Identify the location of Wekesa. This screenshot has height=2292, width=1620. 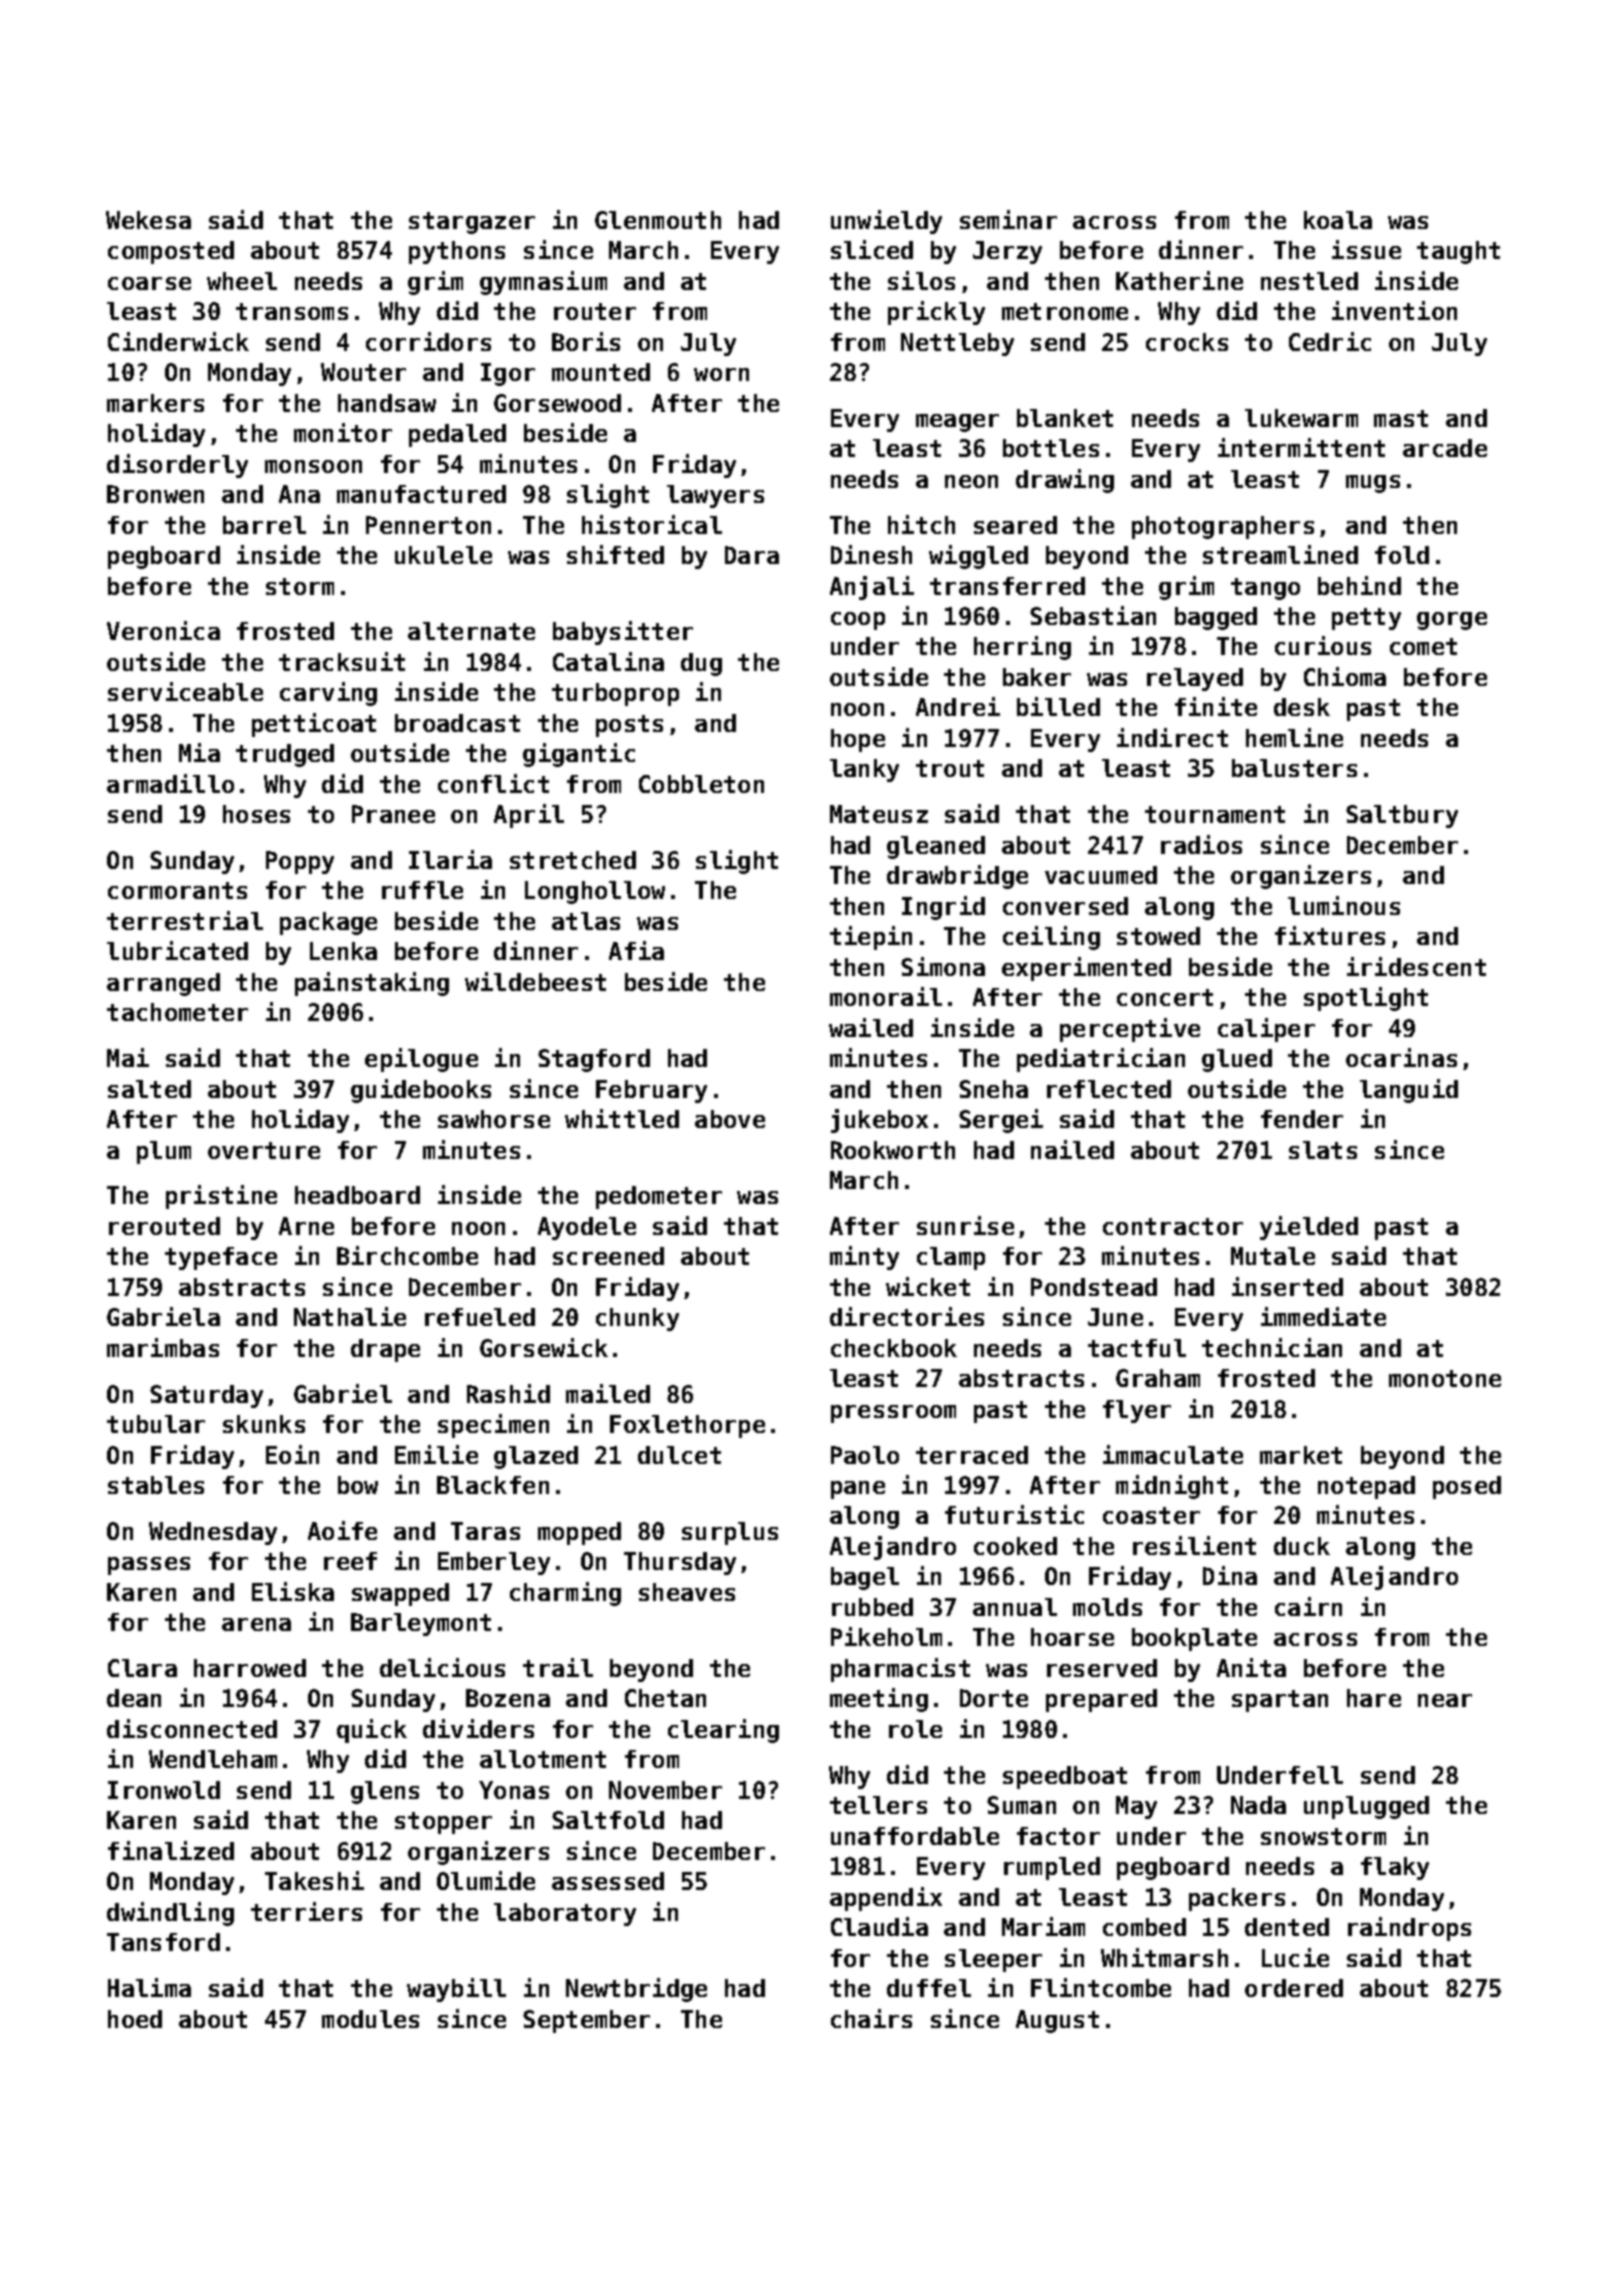
(148, 220).
